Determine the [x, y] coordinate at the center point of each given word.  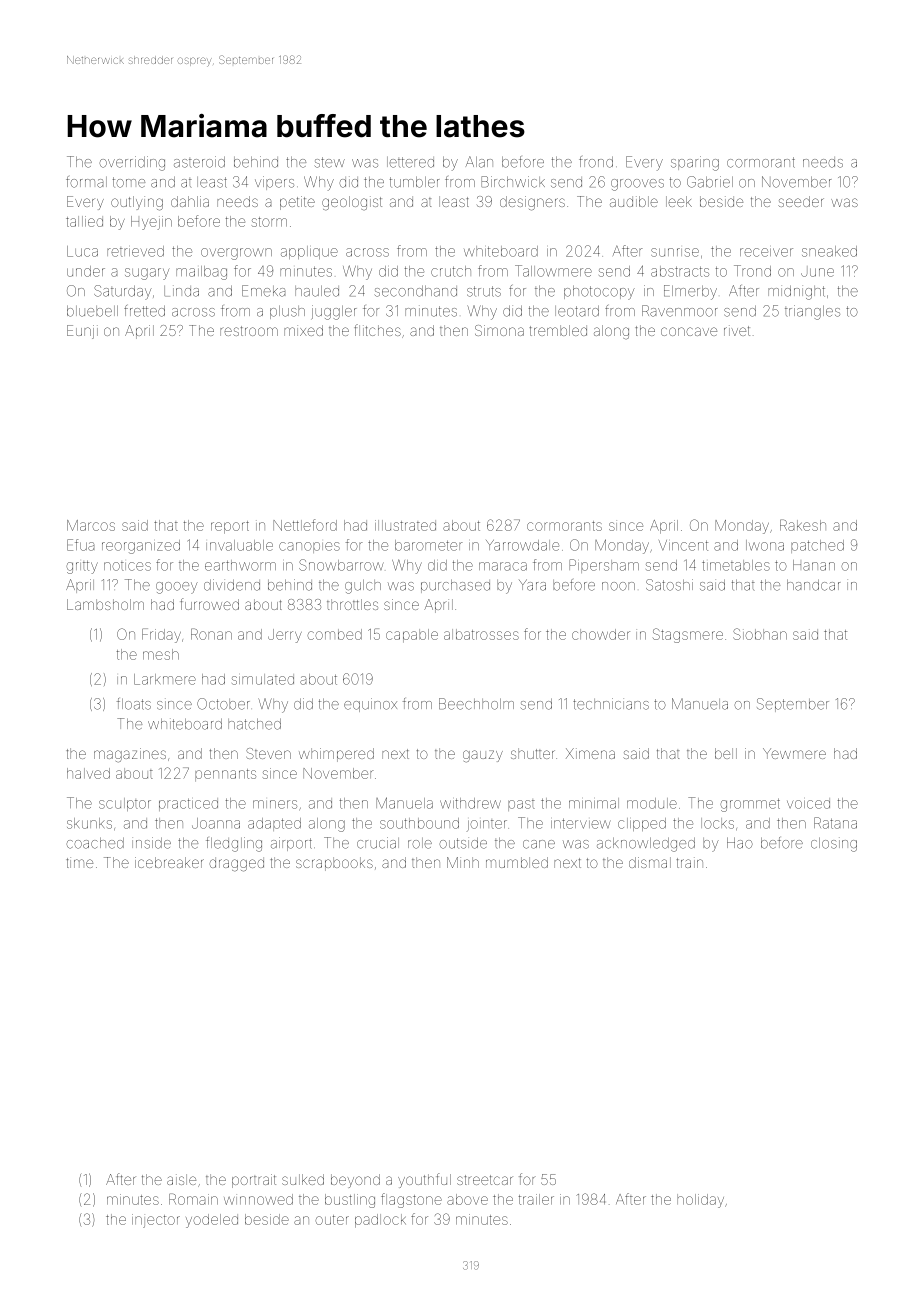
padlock [380, 1221]
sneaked [829, 251]
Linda [181, 291]
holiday [700, 1201]
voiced [808, 803]
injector [156, 1221]
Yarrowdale [522, 545]
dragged [236, 864]
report [230, 527]
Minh [463, 862]
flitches [377, 330]
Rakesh [803, 525]
